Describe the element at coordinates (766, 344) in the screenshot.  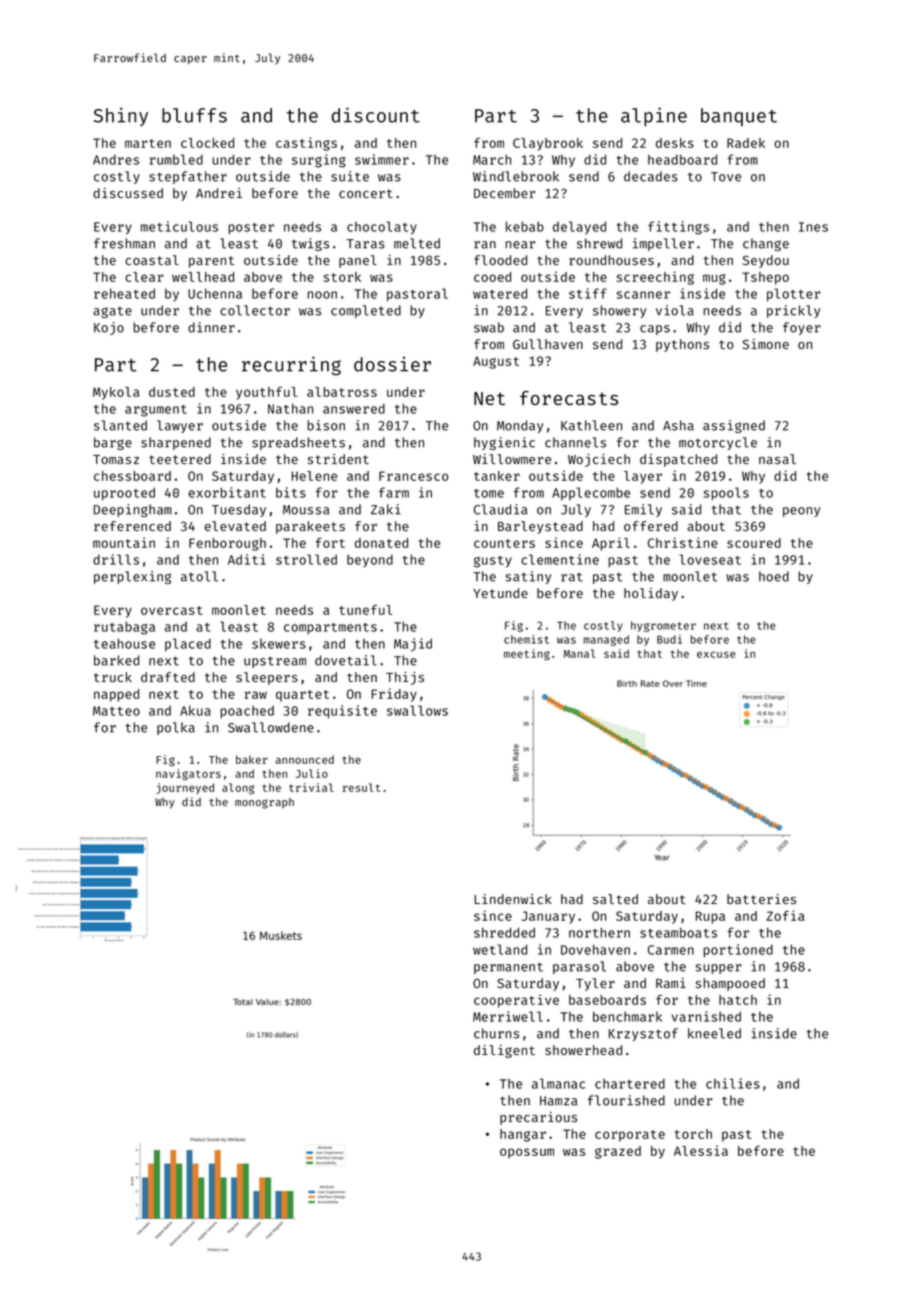
I see `Simone` at that location.
